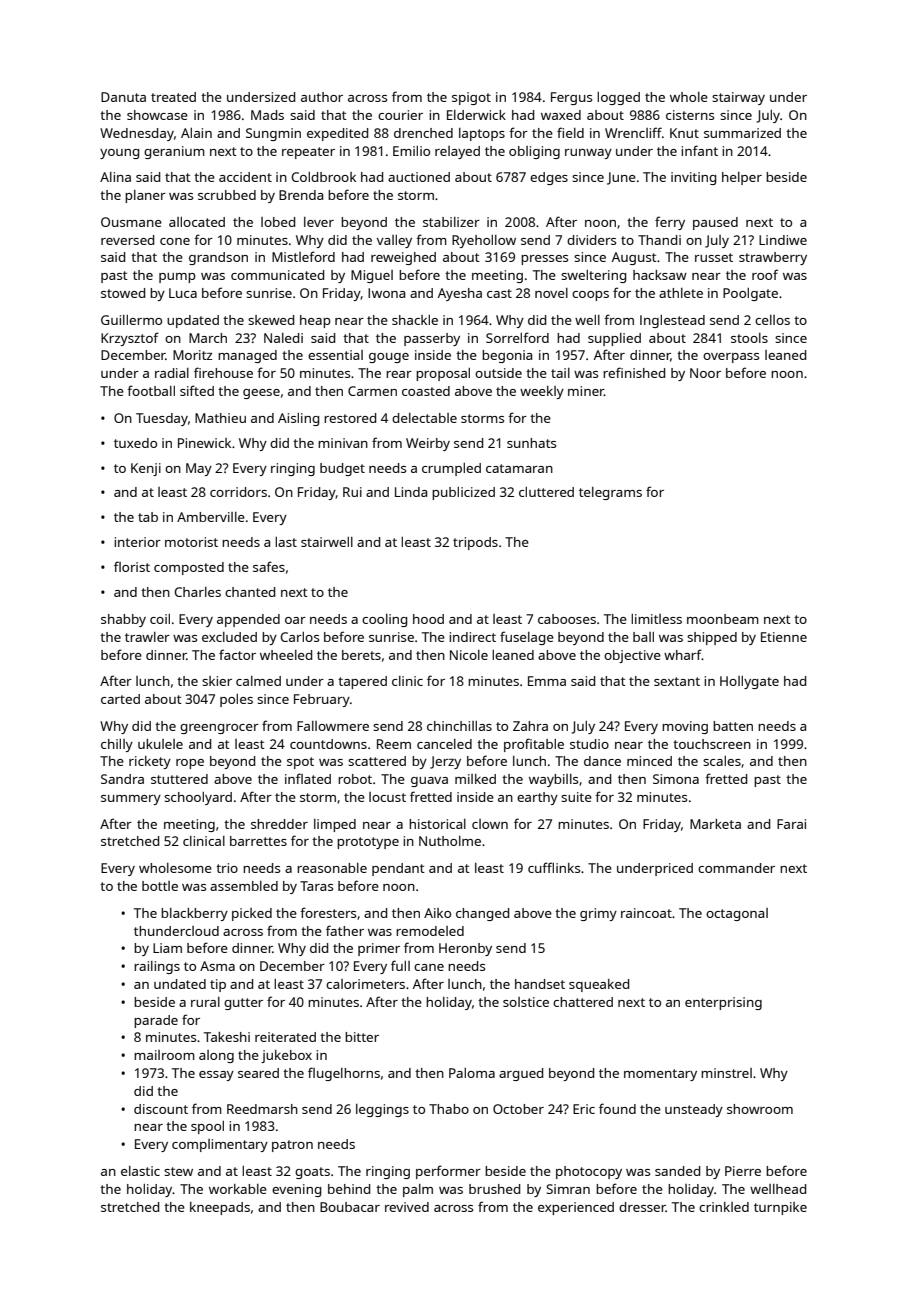 The height and width of the screenshot is (1316, 908). Describe the element at coordinates (267, 115) in the screenshot. I see `Mads` at that location.
